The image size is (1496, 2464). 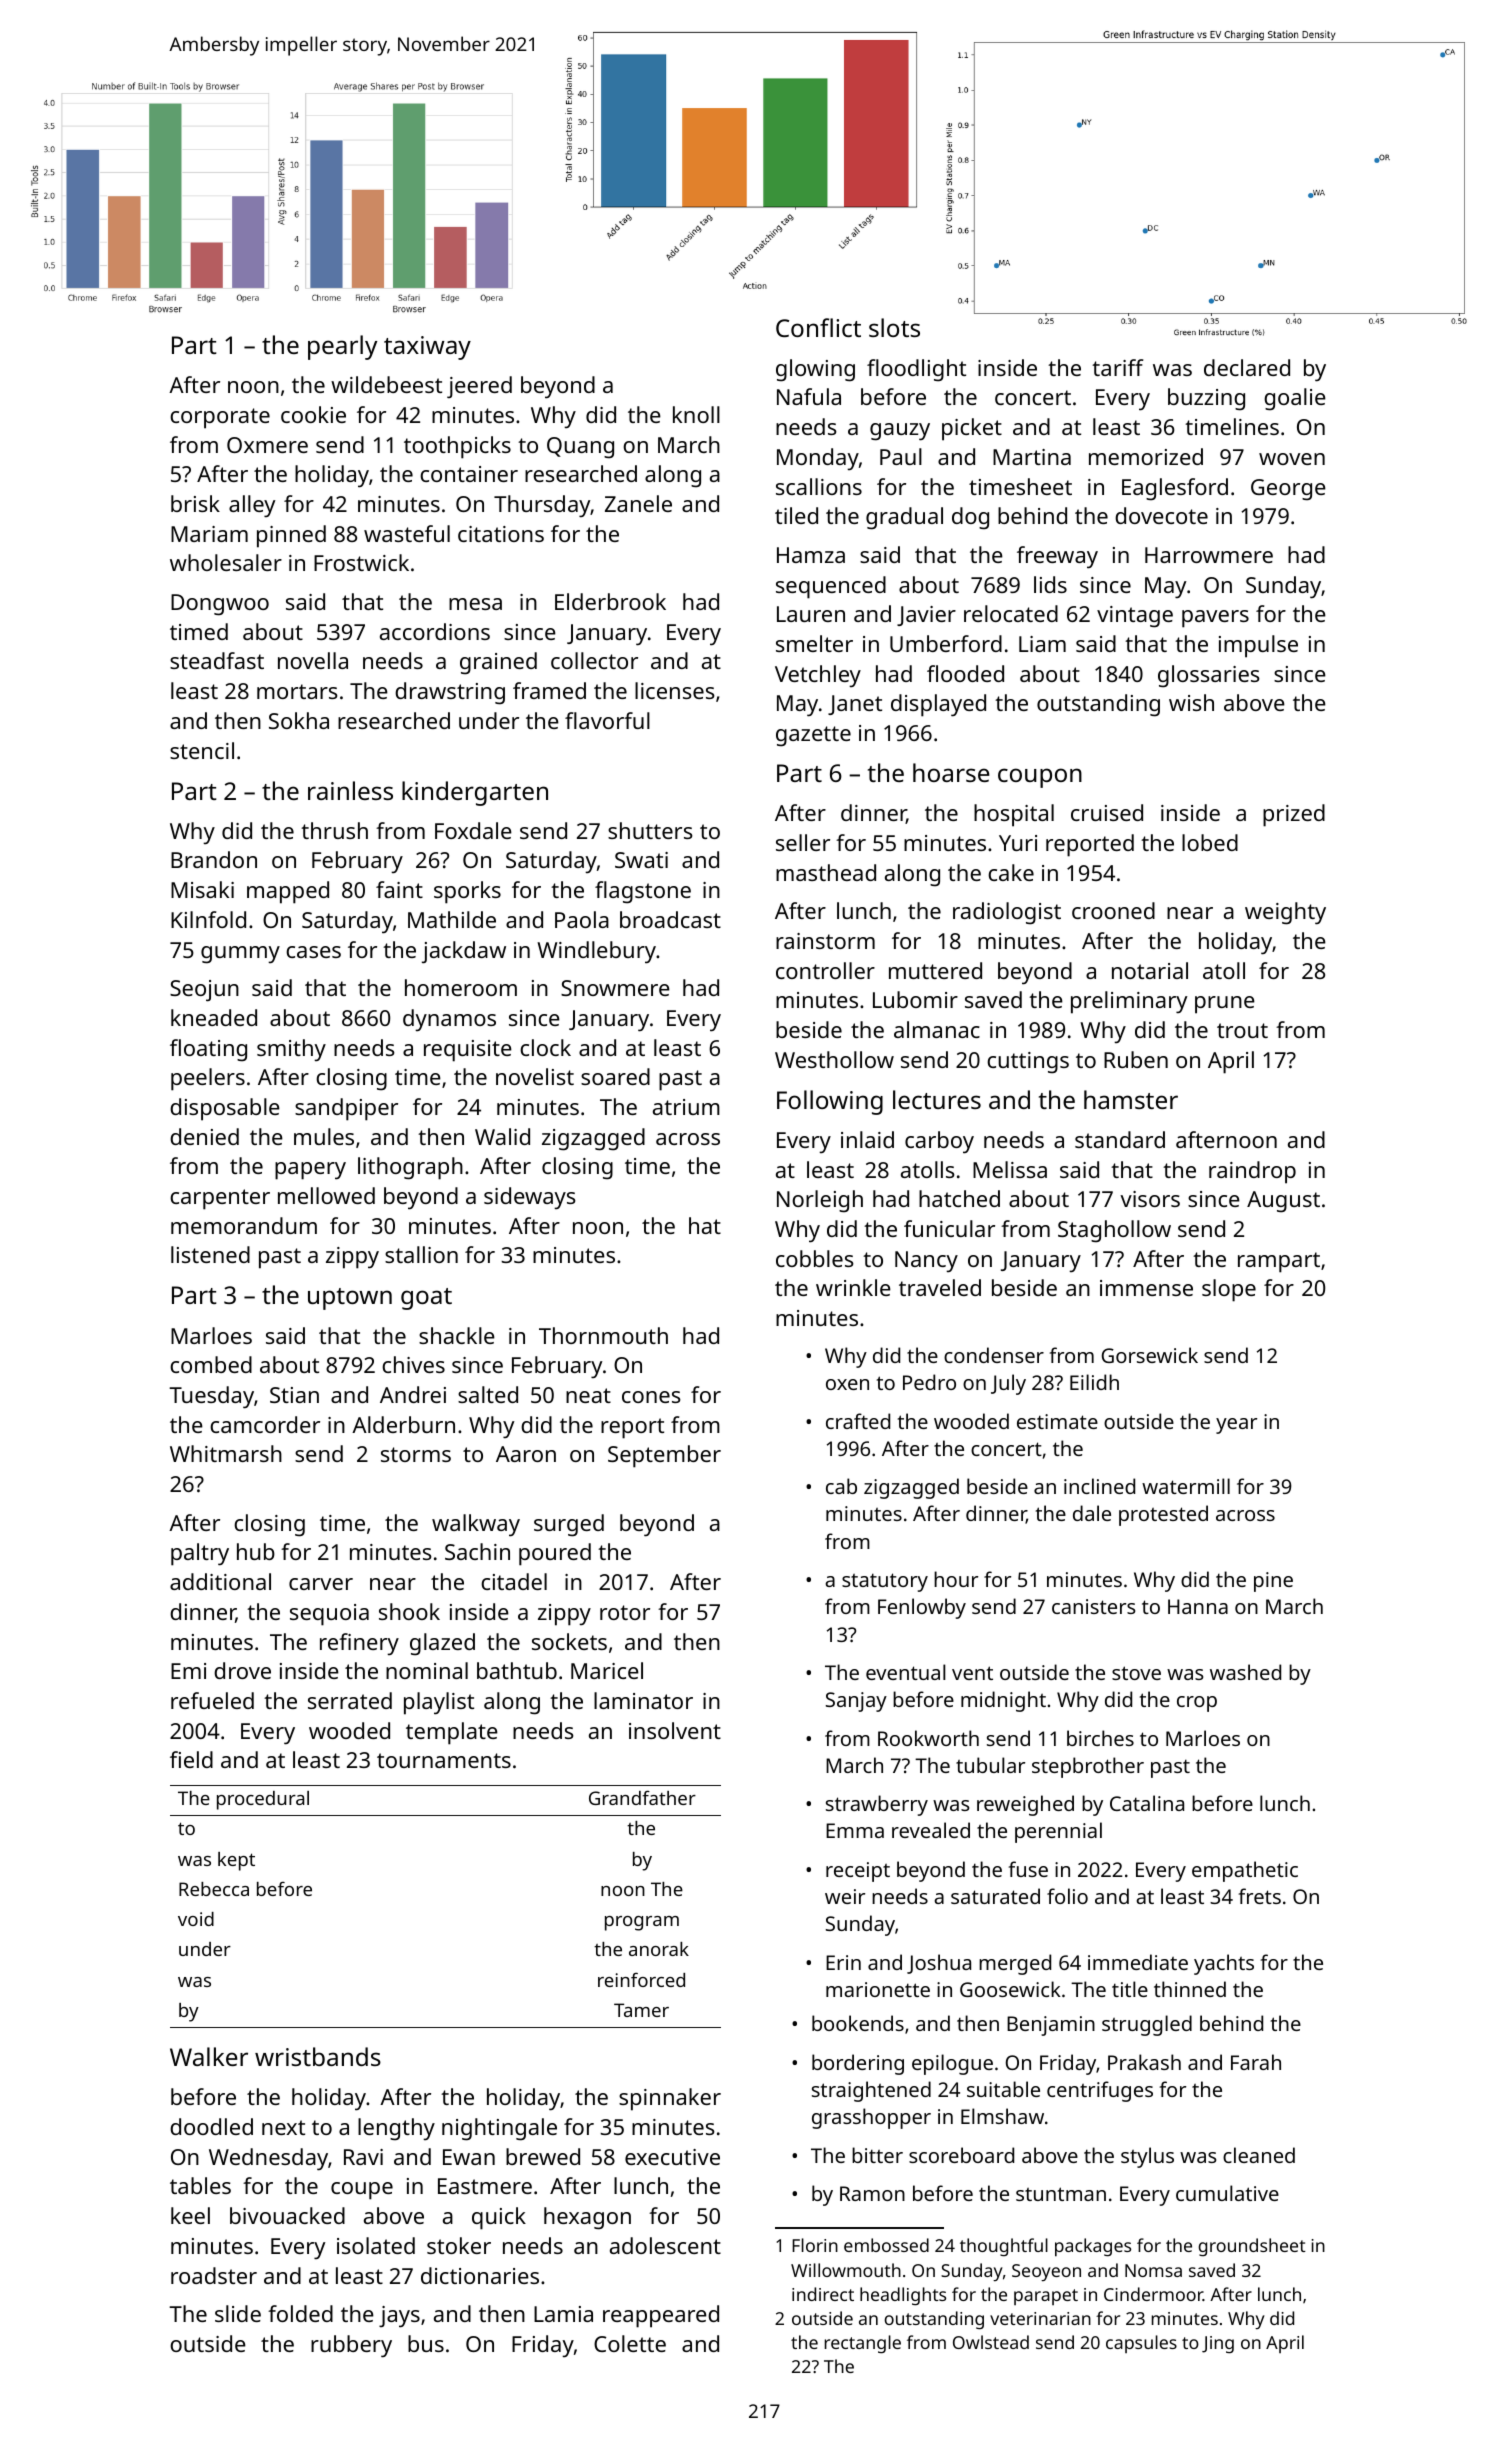 I want to click on rectangle, so click(x=863, y=2344).
